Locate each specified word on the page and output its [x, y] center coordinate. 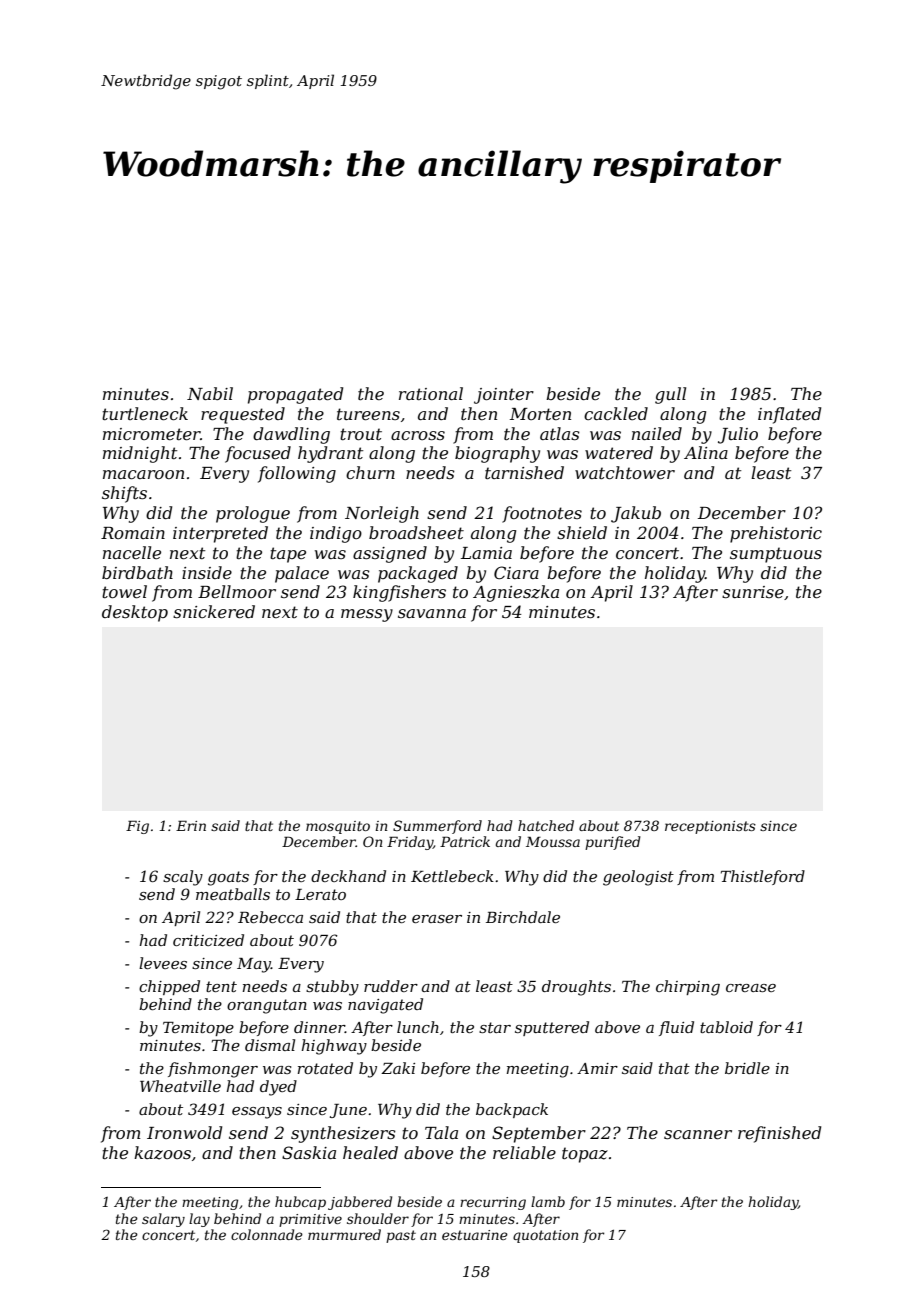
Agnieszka [516, 593]
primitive [310, 1220]
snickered [214, 611]
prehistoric [776, 534]
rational [431, 393]
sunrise [753, 592]
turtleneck [145, 413]
